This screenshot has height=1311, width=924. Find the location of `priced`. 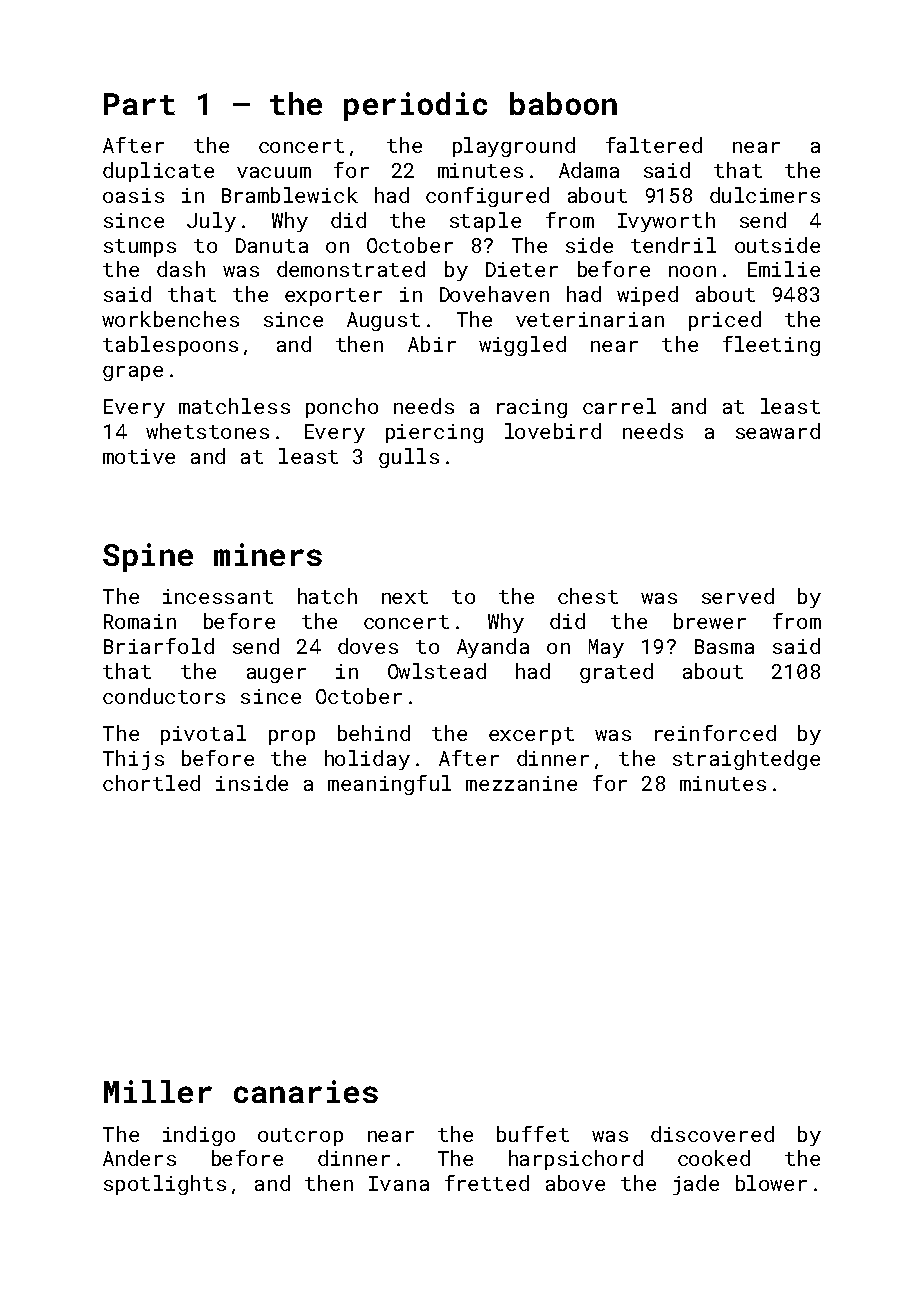

priced is located at coordinates (725, 321).
